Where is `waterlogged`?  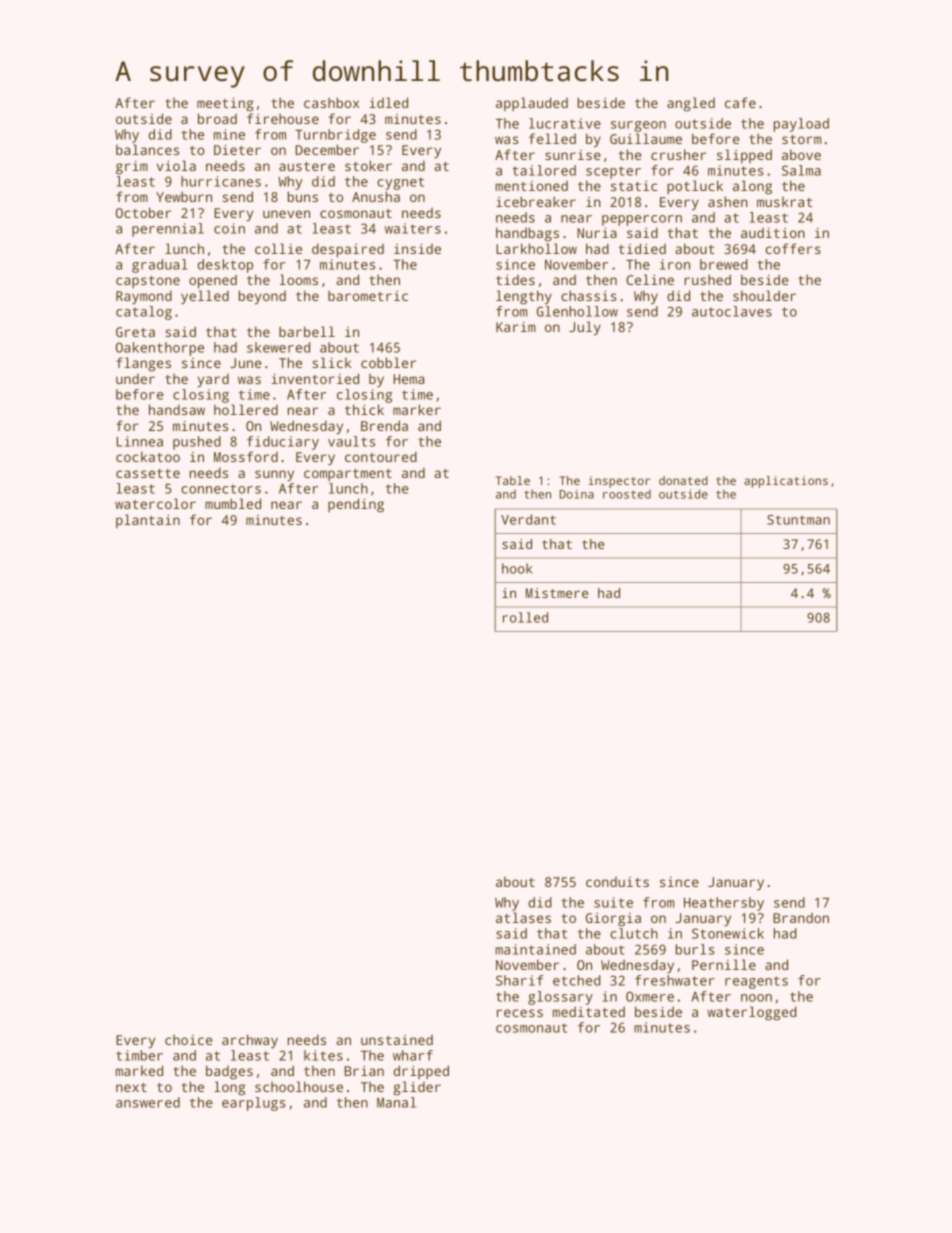 waterlogged is located at coordinates (751, 1013).
